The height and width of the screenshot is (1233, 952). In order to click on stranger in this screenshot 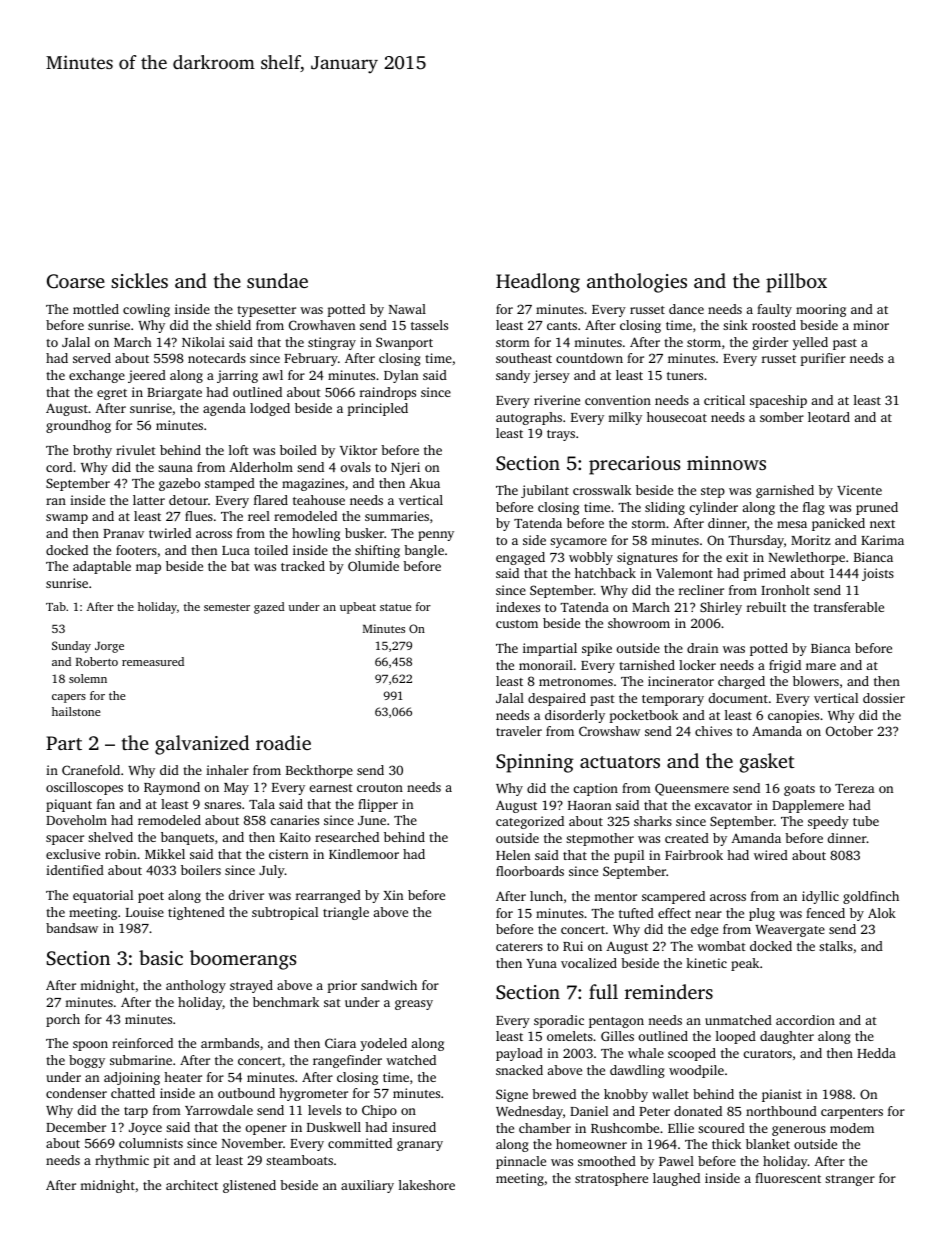, I will do `click(850, 1180)`.
